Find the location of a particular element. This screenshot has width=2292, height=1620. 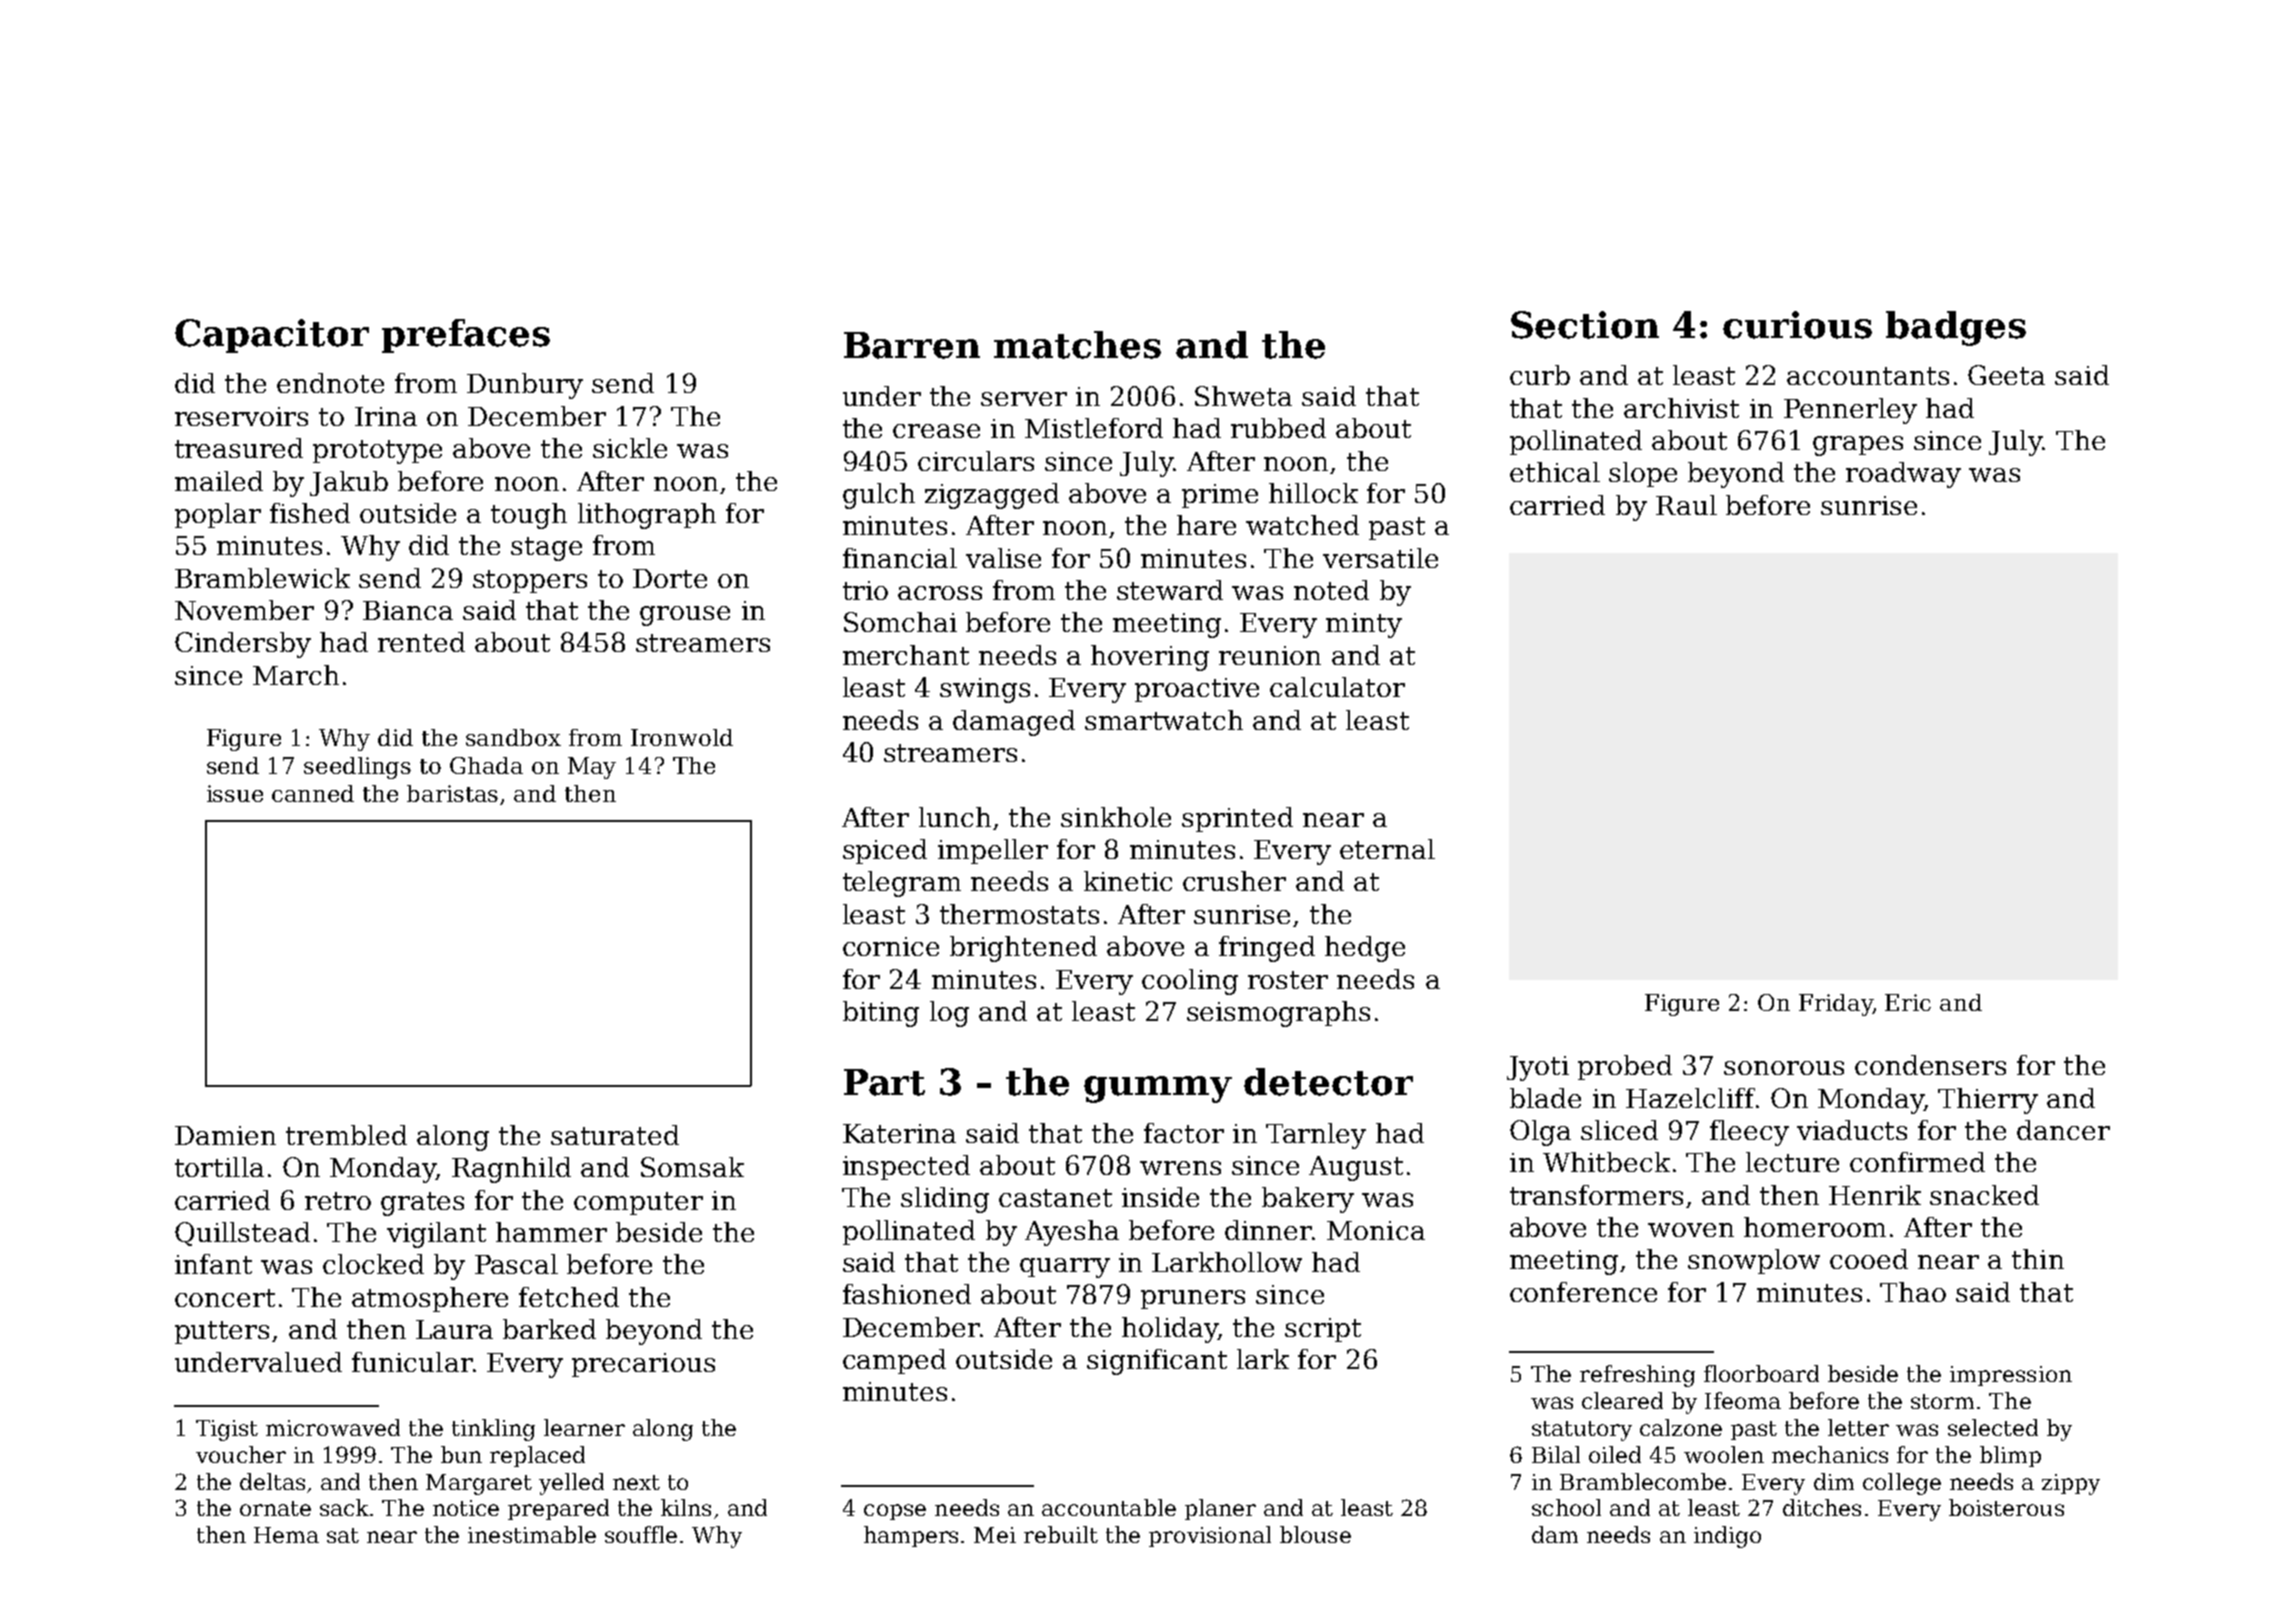

prefaces is located at coordinates (466, 336).
